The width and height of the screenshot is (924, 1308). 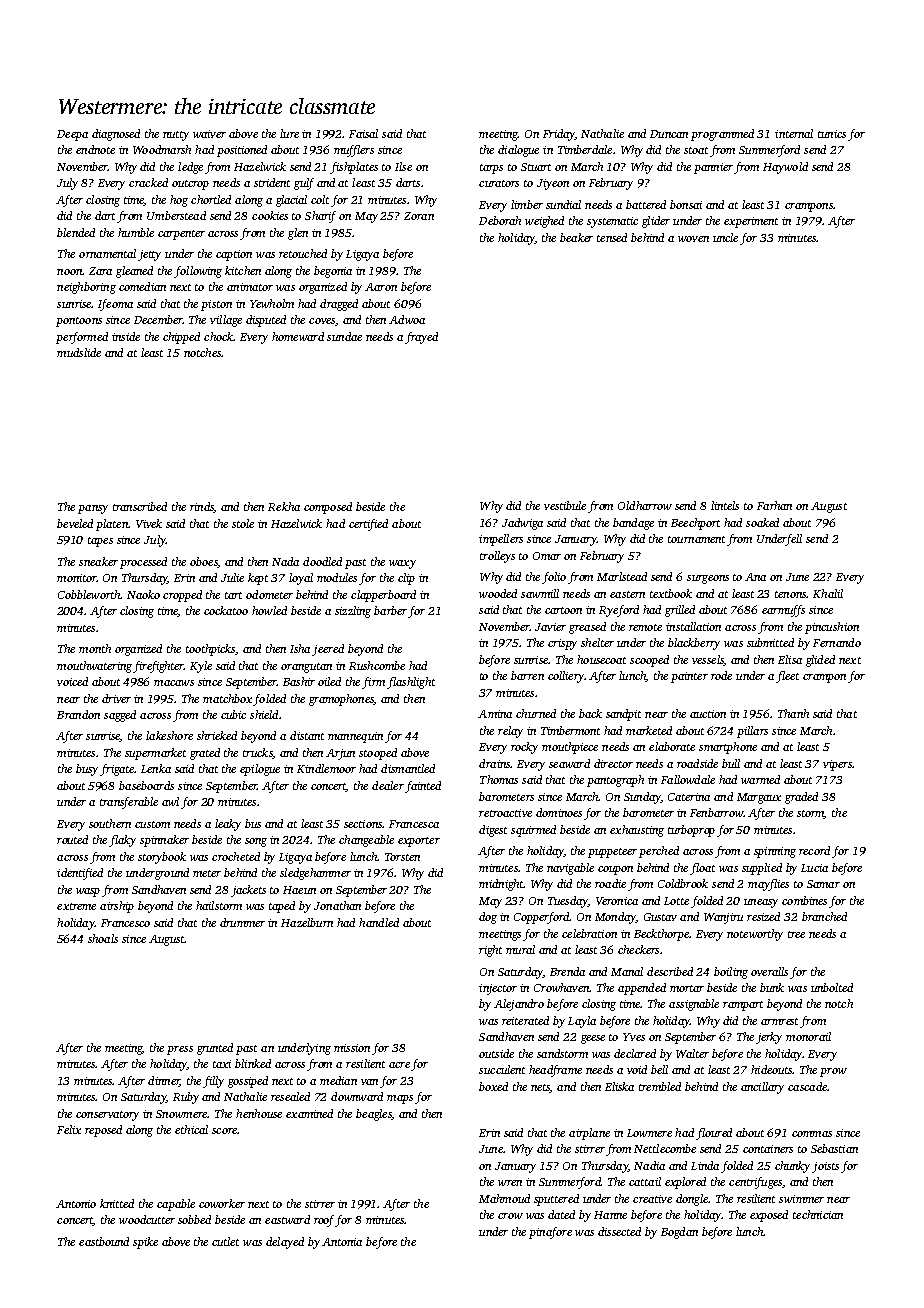 I want to click on Zoran, so click(x=419, y=216).
